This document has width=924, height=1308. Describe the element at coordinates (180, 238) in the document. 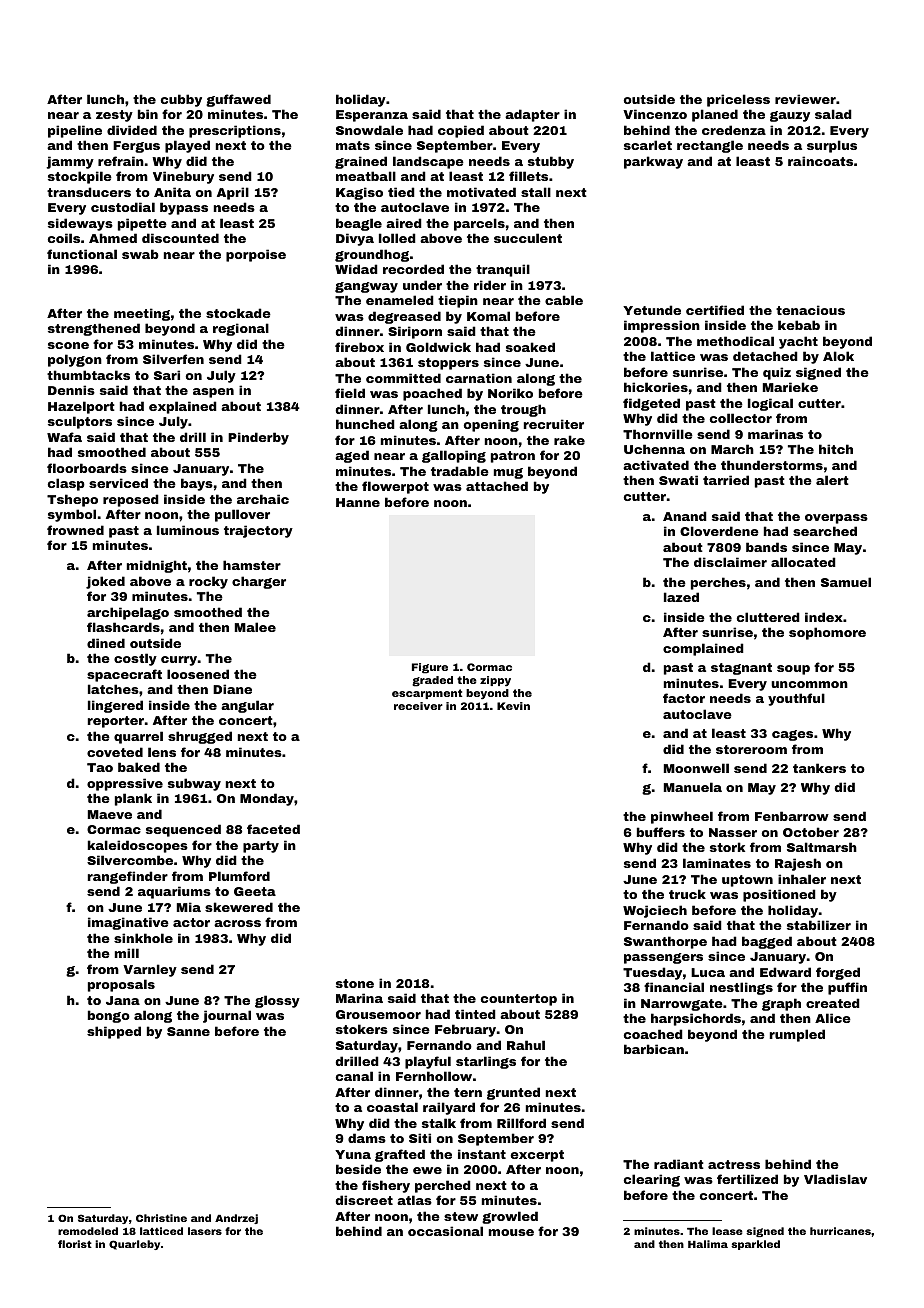

I see `discounted` at that location.
